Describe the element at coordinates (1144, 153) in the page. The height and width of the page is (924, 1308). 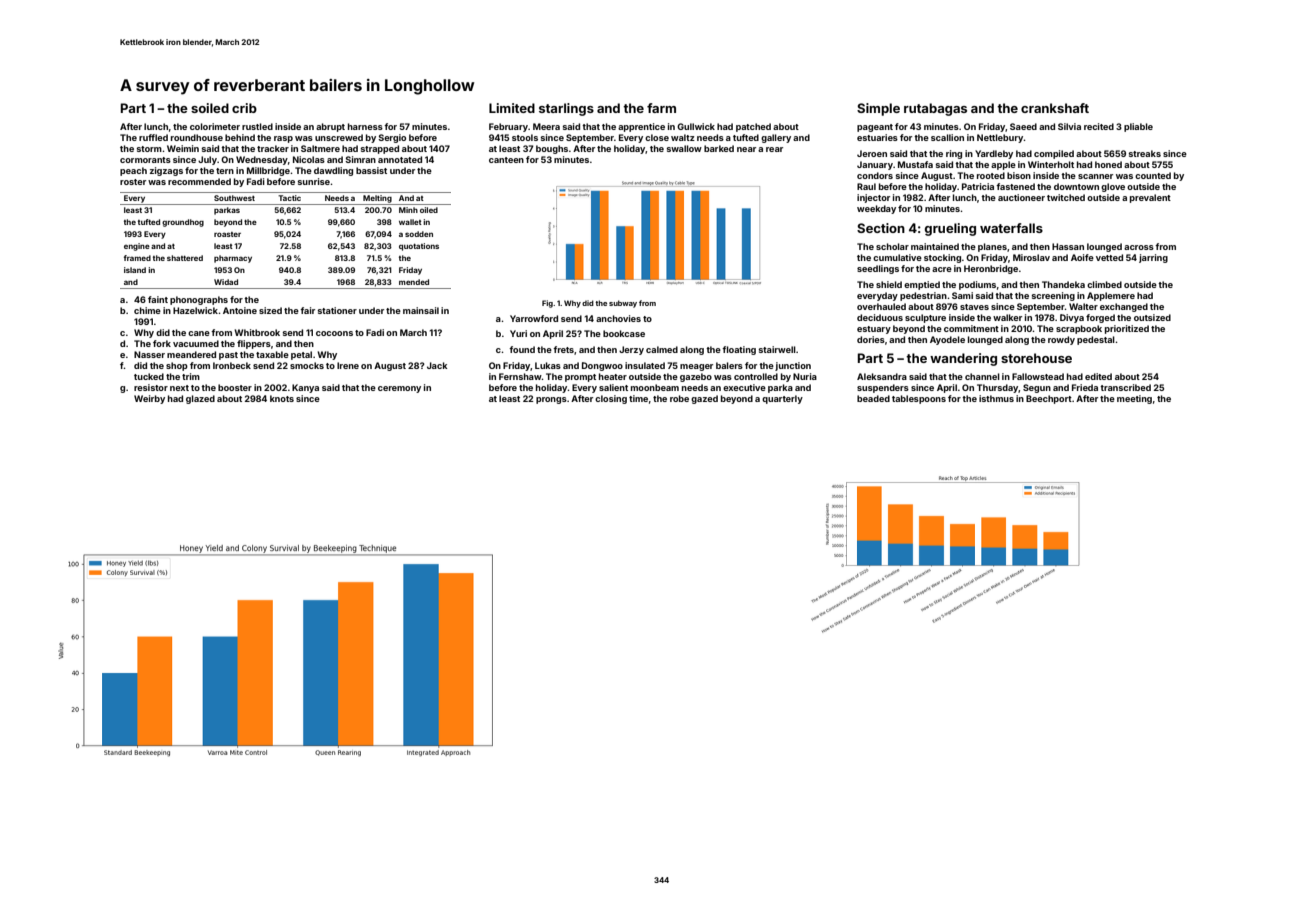
I see `streaks` at that location.
